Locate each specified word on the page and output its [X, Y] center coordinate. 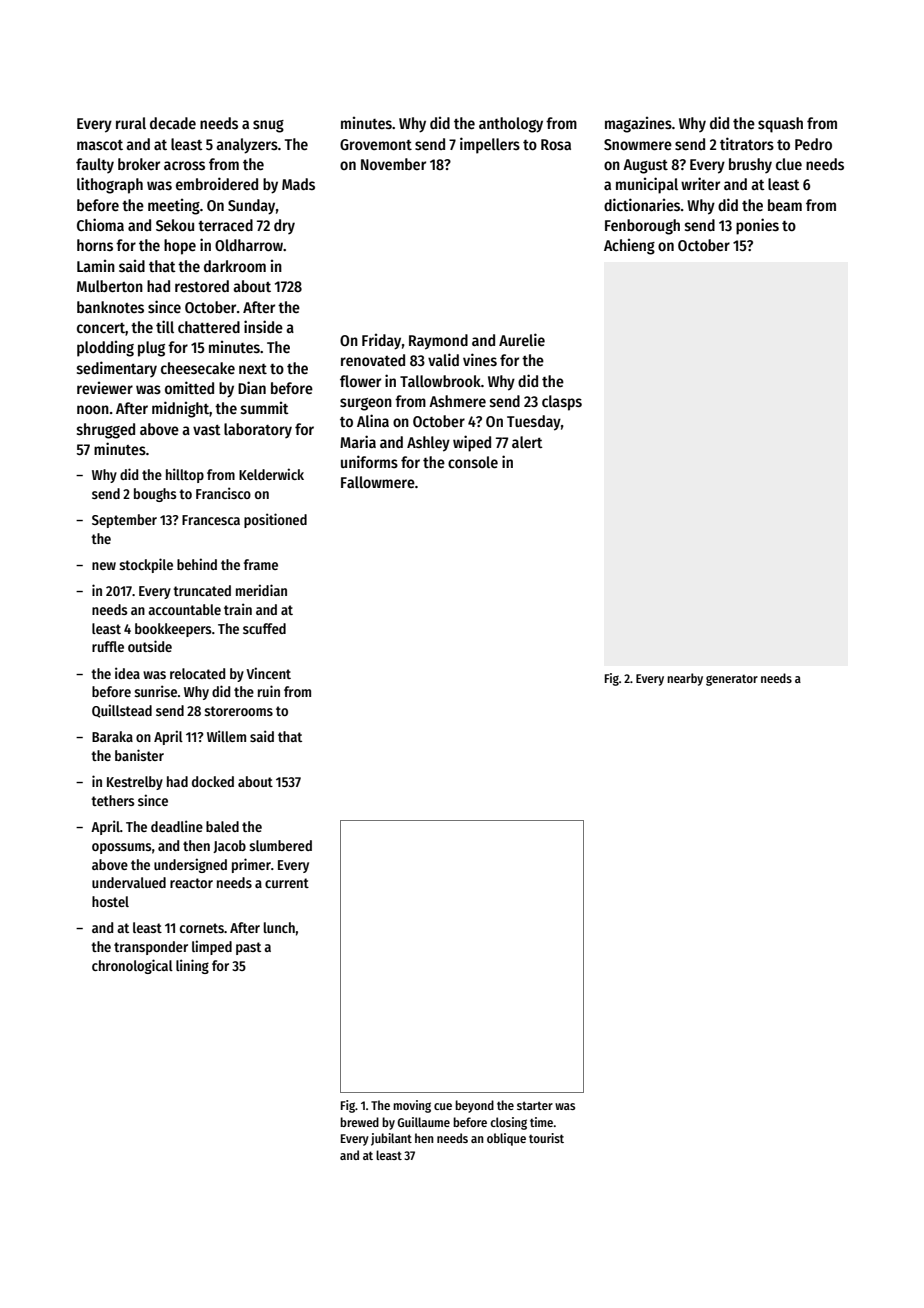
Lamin [96, 266]
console [473, 462]
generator [732, 680]
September [124, 521]
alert [527, 442]
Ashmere [457, 401]
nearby [685, 679]
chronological [132, 966]
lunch [279, 927]
